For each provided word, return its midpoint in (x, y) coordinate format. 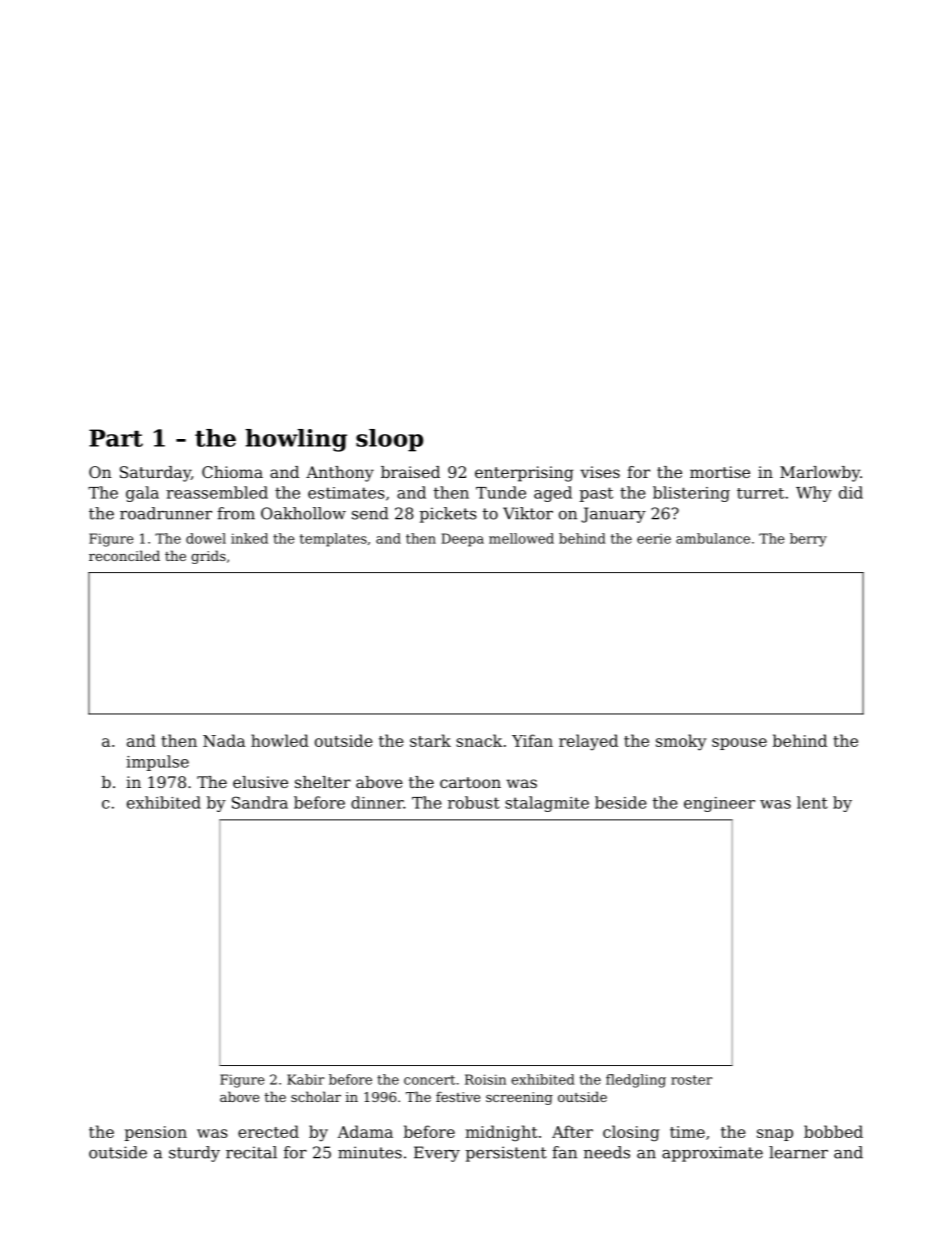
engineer (719, 804)
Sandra (260, 802)
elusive (260, 782)
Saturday (155, 474)
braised (410, 472)
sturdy (194, 1154)
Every (437, 1154)
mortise (720, 472)
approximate (712, 1154)
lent (812, 802)
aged (553, 494)
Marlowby (820, 474)
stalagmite (547, 804)
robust (474, 802)
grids (208, 557)
